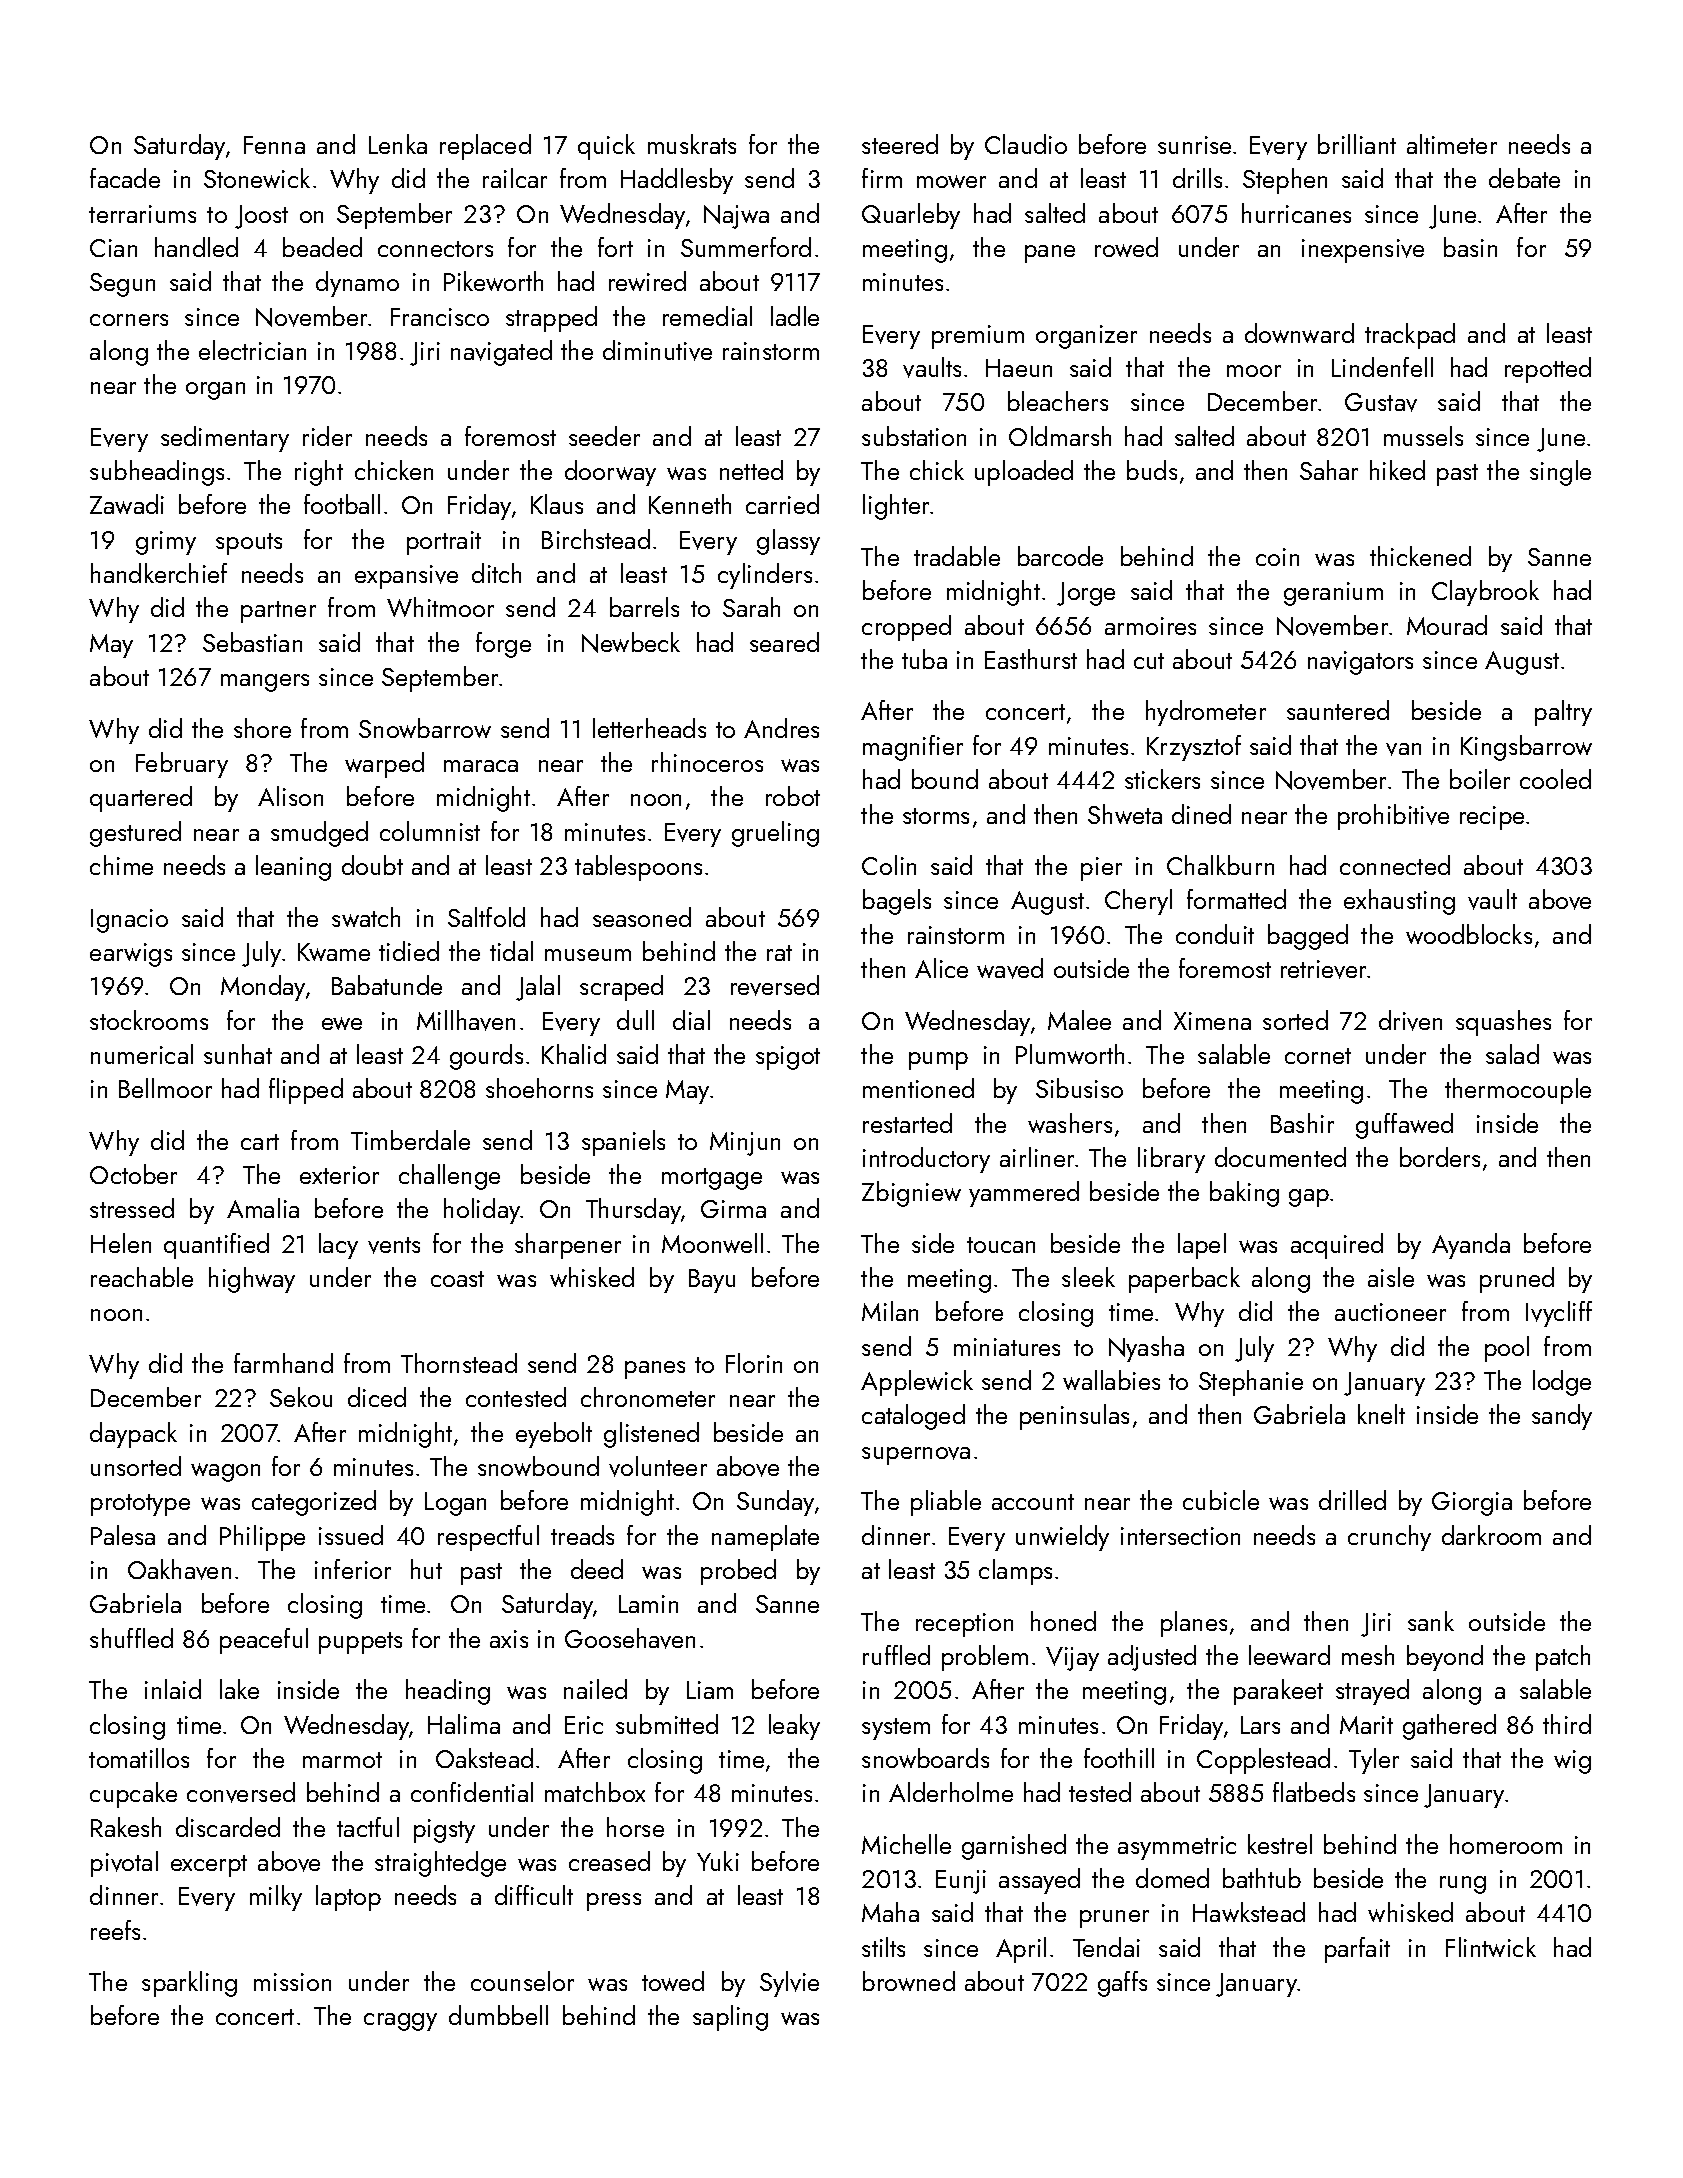 Image resolution: width=1683 pixels, height=2178 pixels. Describe the element at coordinates (913, 748) in the screenshot. I see `magnifier` at that location.
